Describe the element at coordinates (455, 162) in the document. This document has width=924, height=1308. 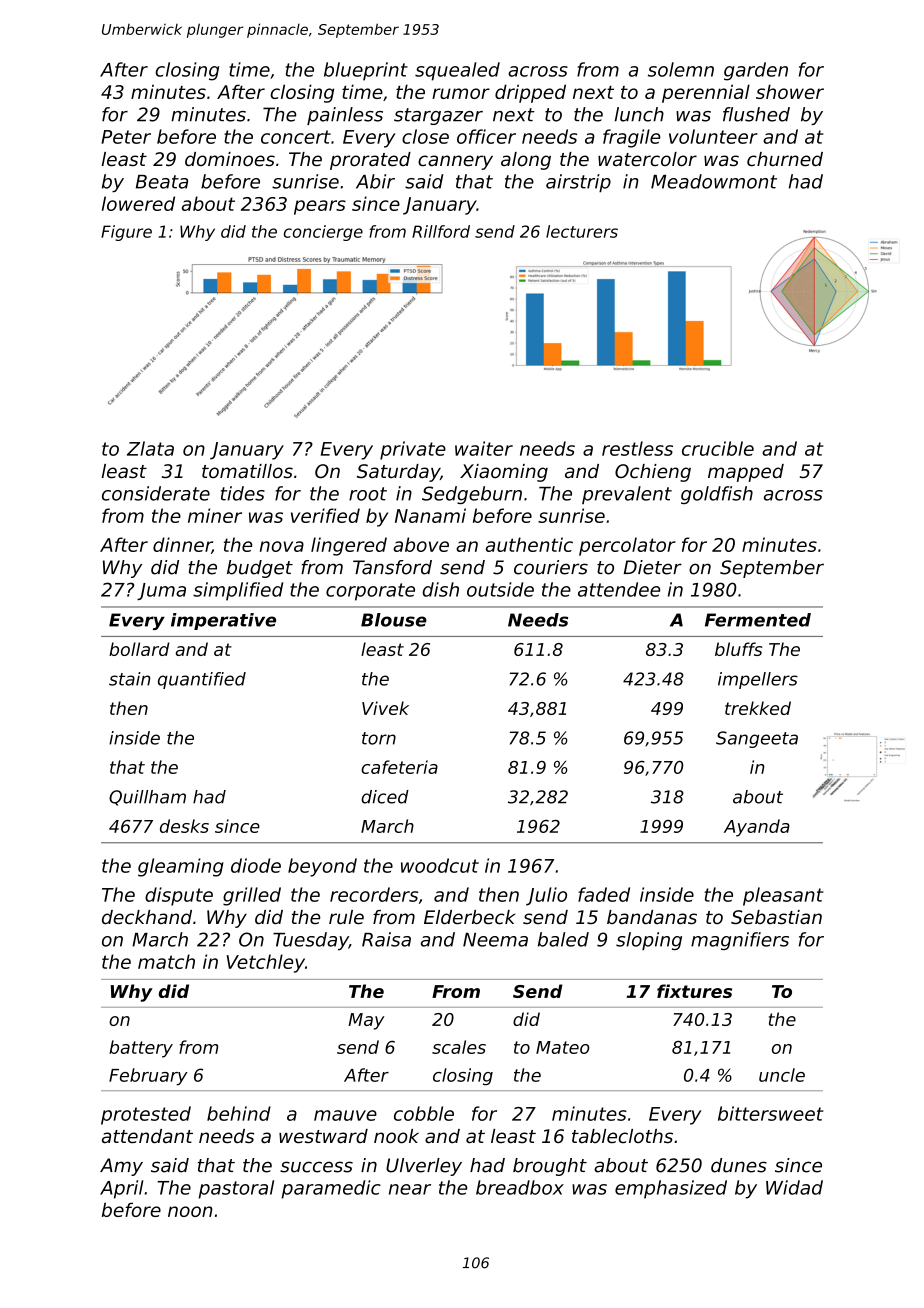
I see `cannery` at that location.
